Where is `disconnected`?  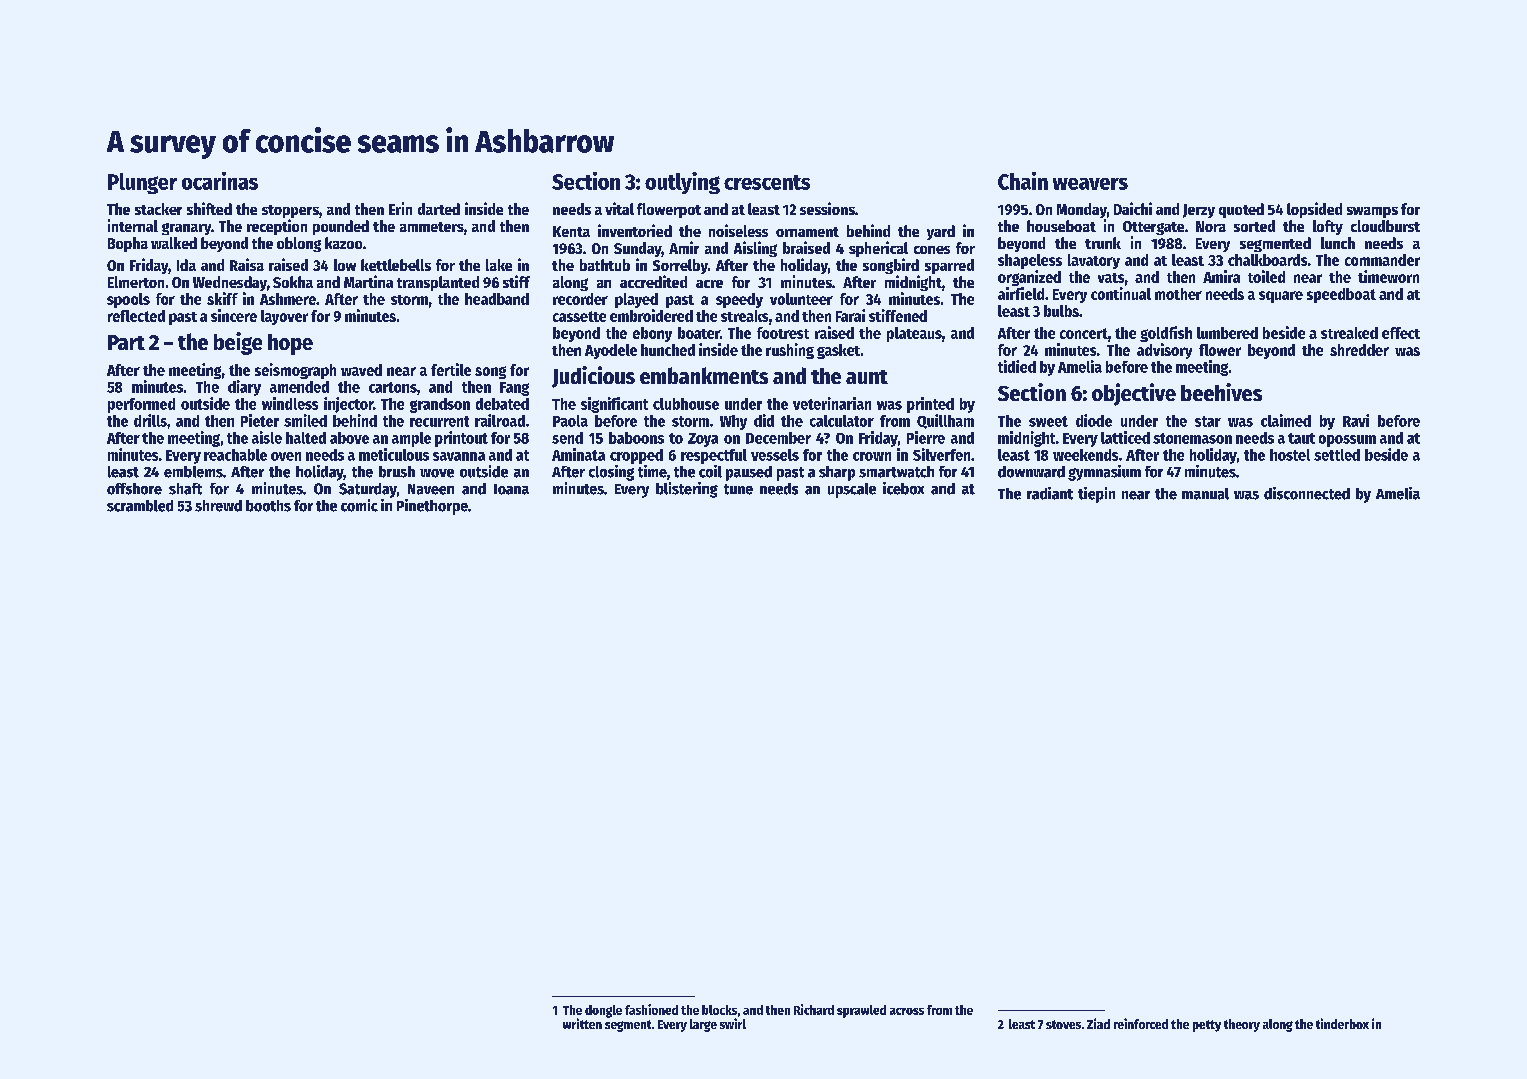 disconnected is located at coordinates (1307, 493).
